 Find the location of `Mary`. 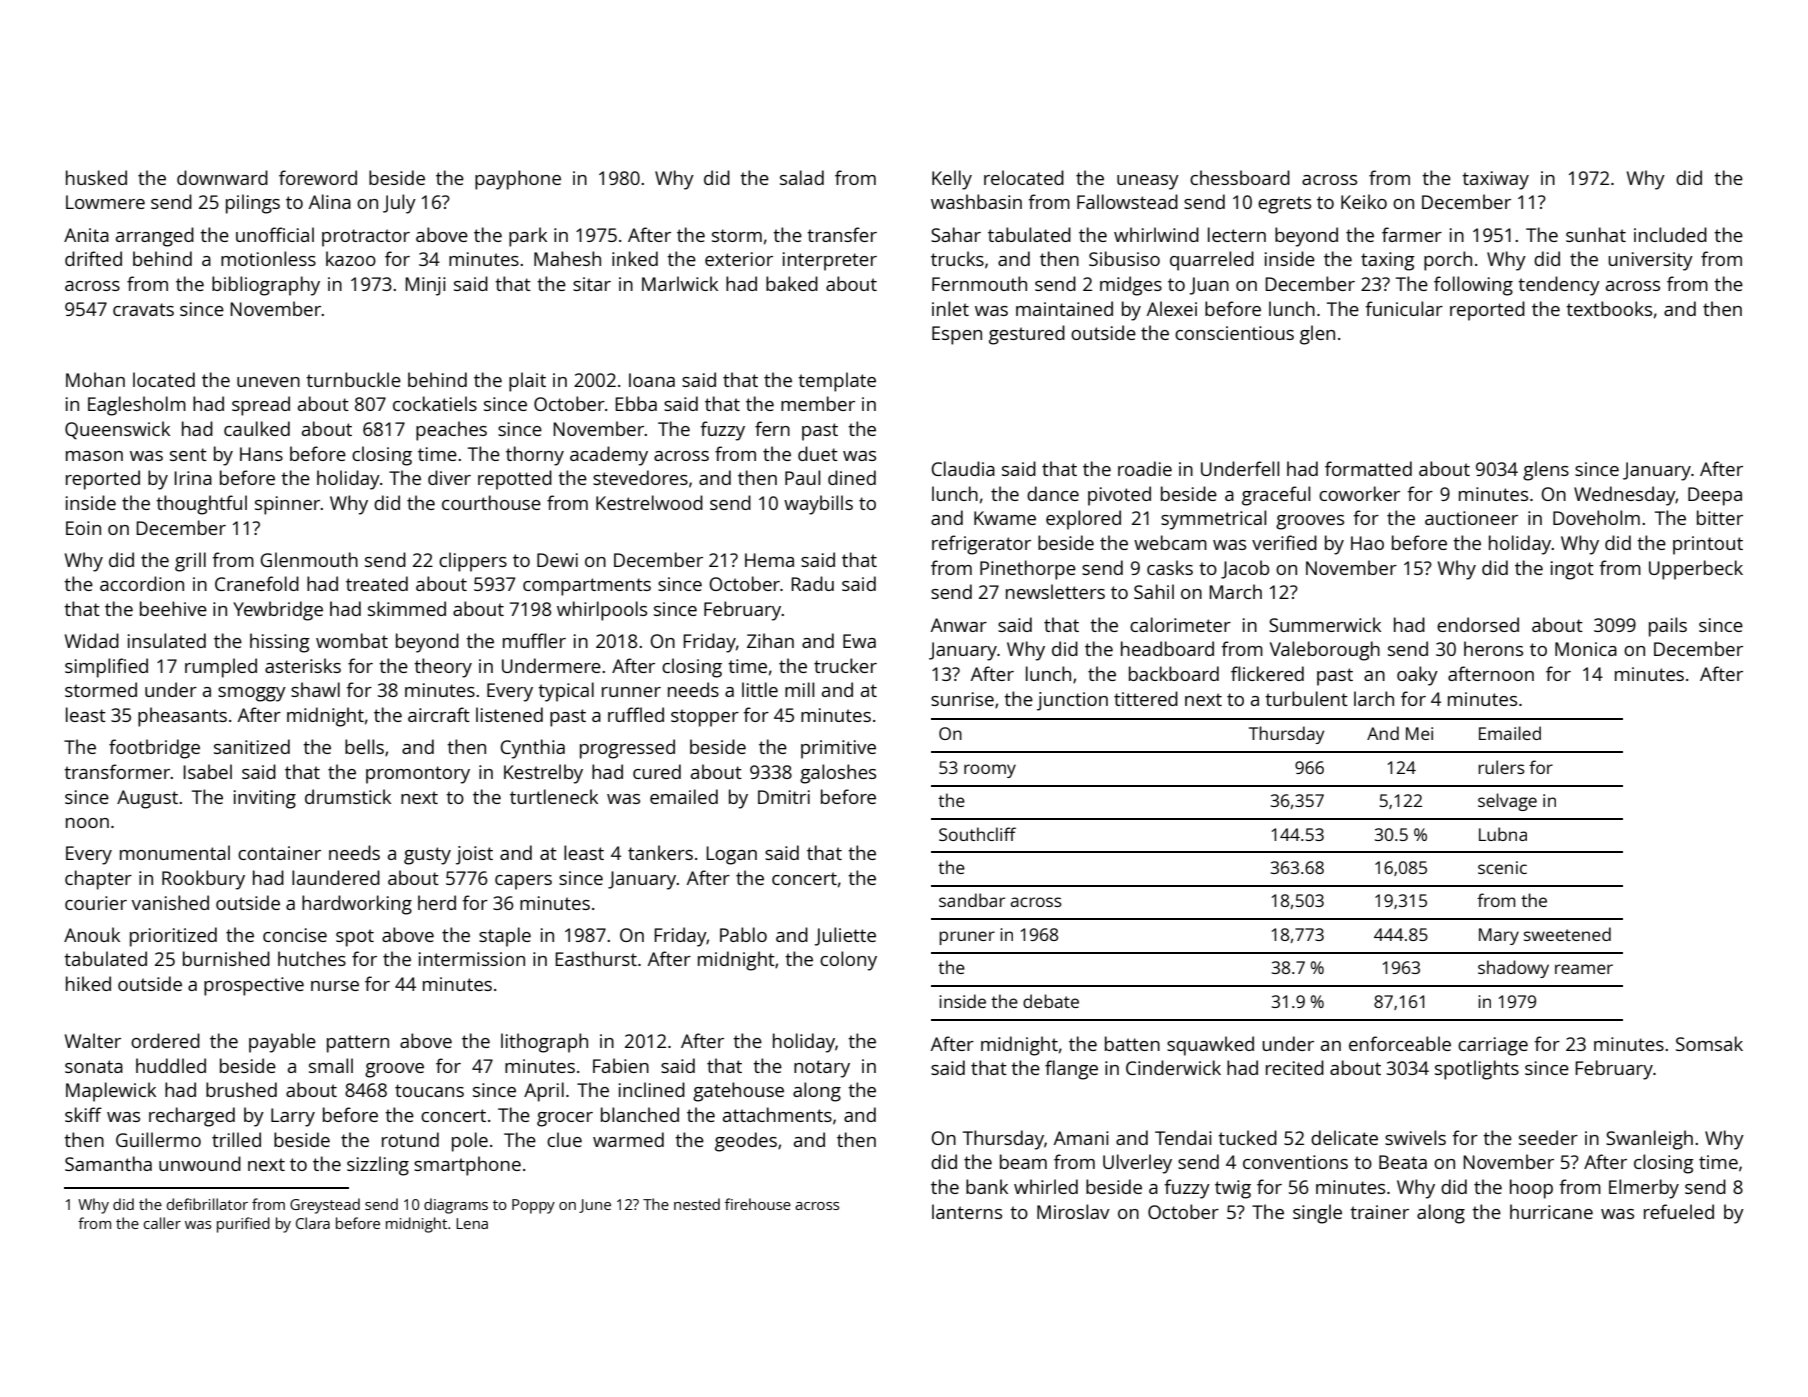

Mary is located at coordinates (1499, 936).
